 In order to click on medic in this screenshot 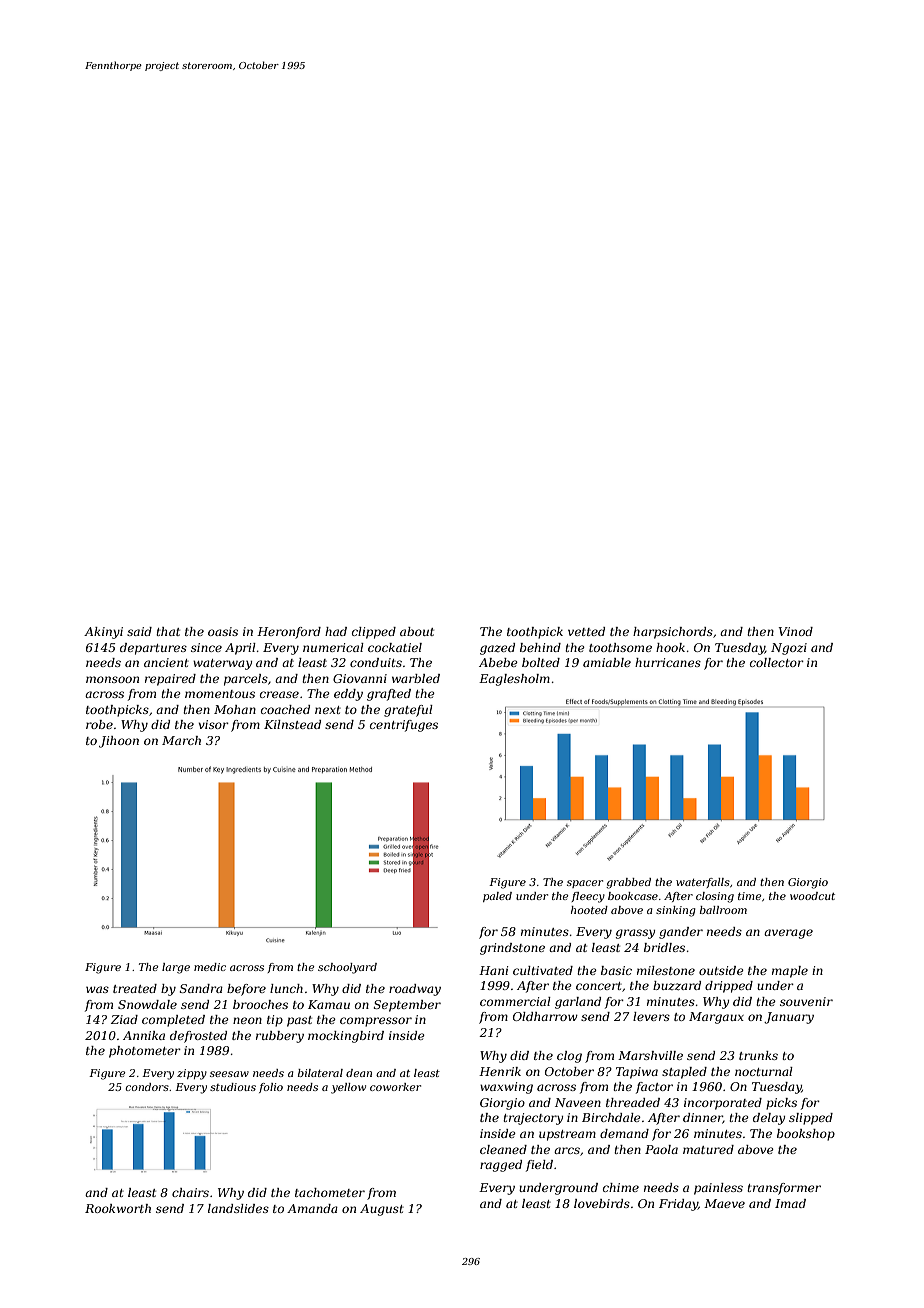, I will do `click(210, 967)`.
